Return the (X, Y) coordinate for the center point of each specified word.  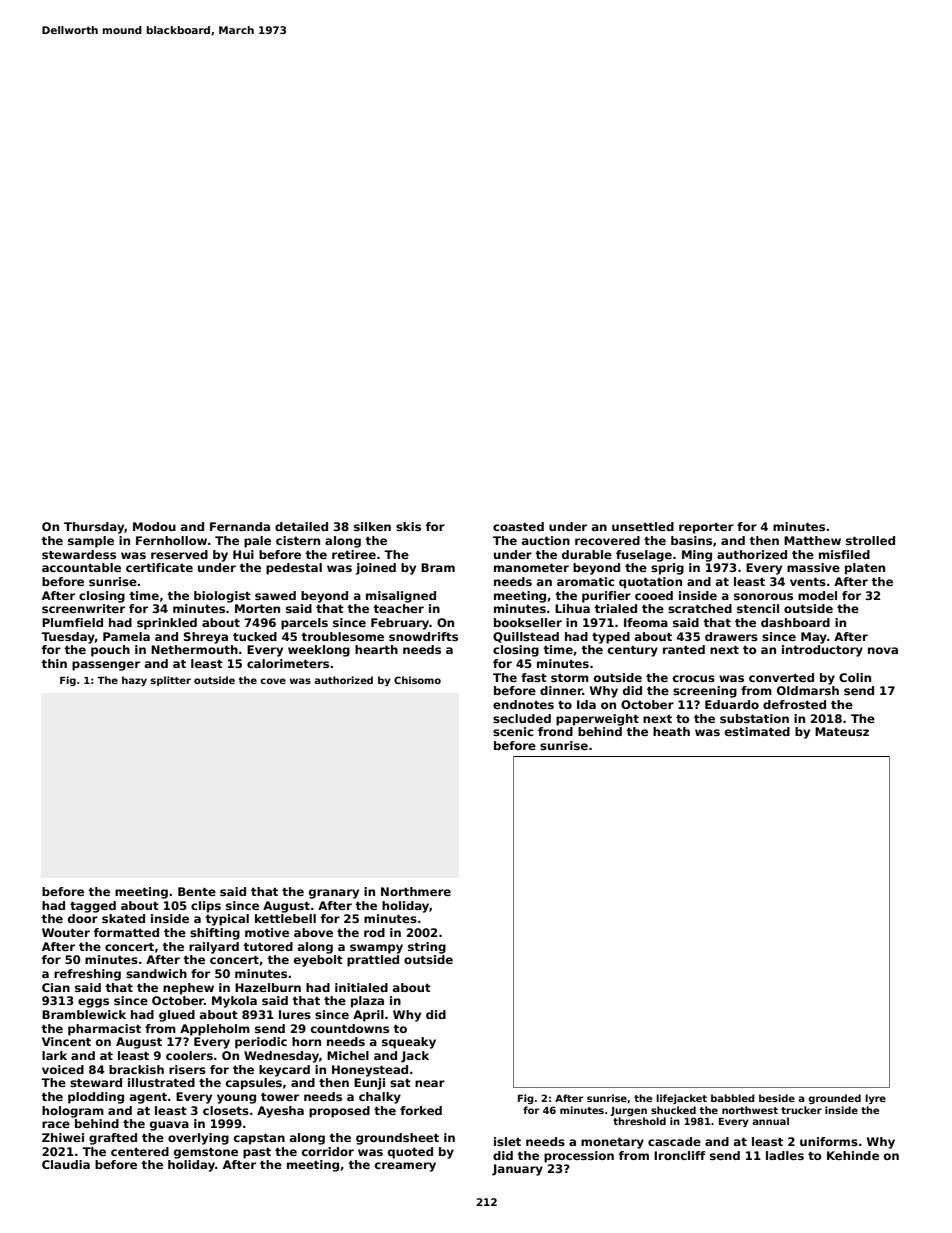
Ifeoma (646, 622)
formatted (126, 932)
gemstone (206, 1153)
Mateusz (842, 731)
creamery (405, 1167)
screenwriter (83, 608)
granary (334, 894)
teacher (398, 608)
